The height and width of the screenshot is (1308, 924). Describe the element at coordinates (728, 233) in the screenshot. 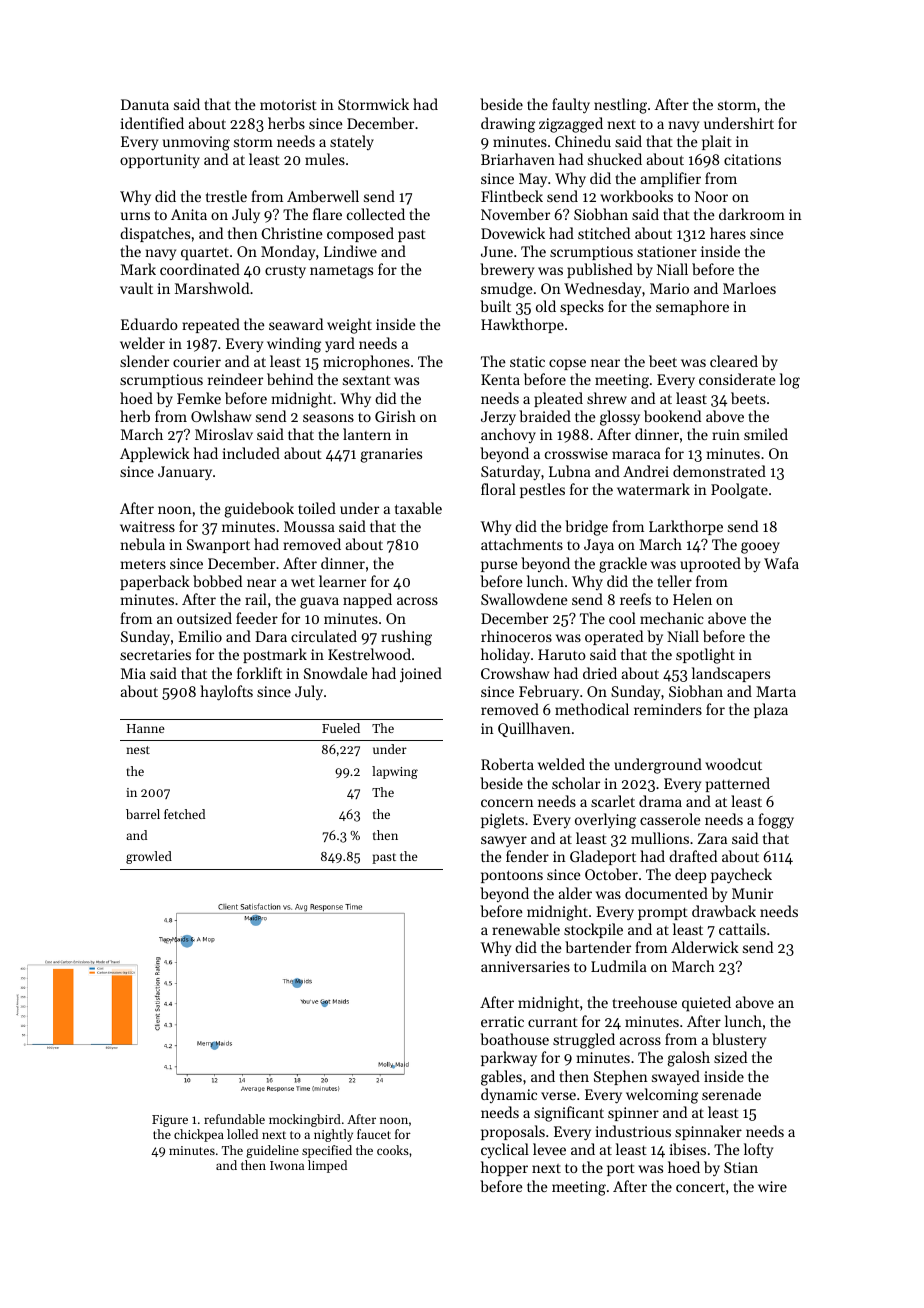

I see `hares` at that location.
